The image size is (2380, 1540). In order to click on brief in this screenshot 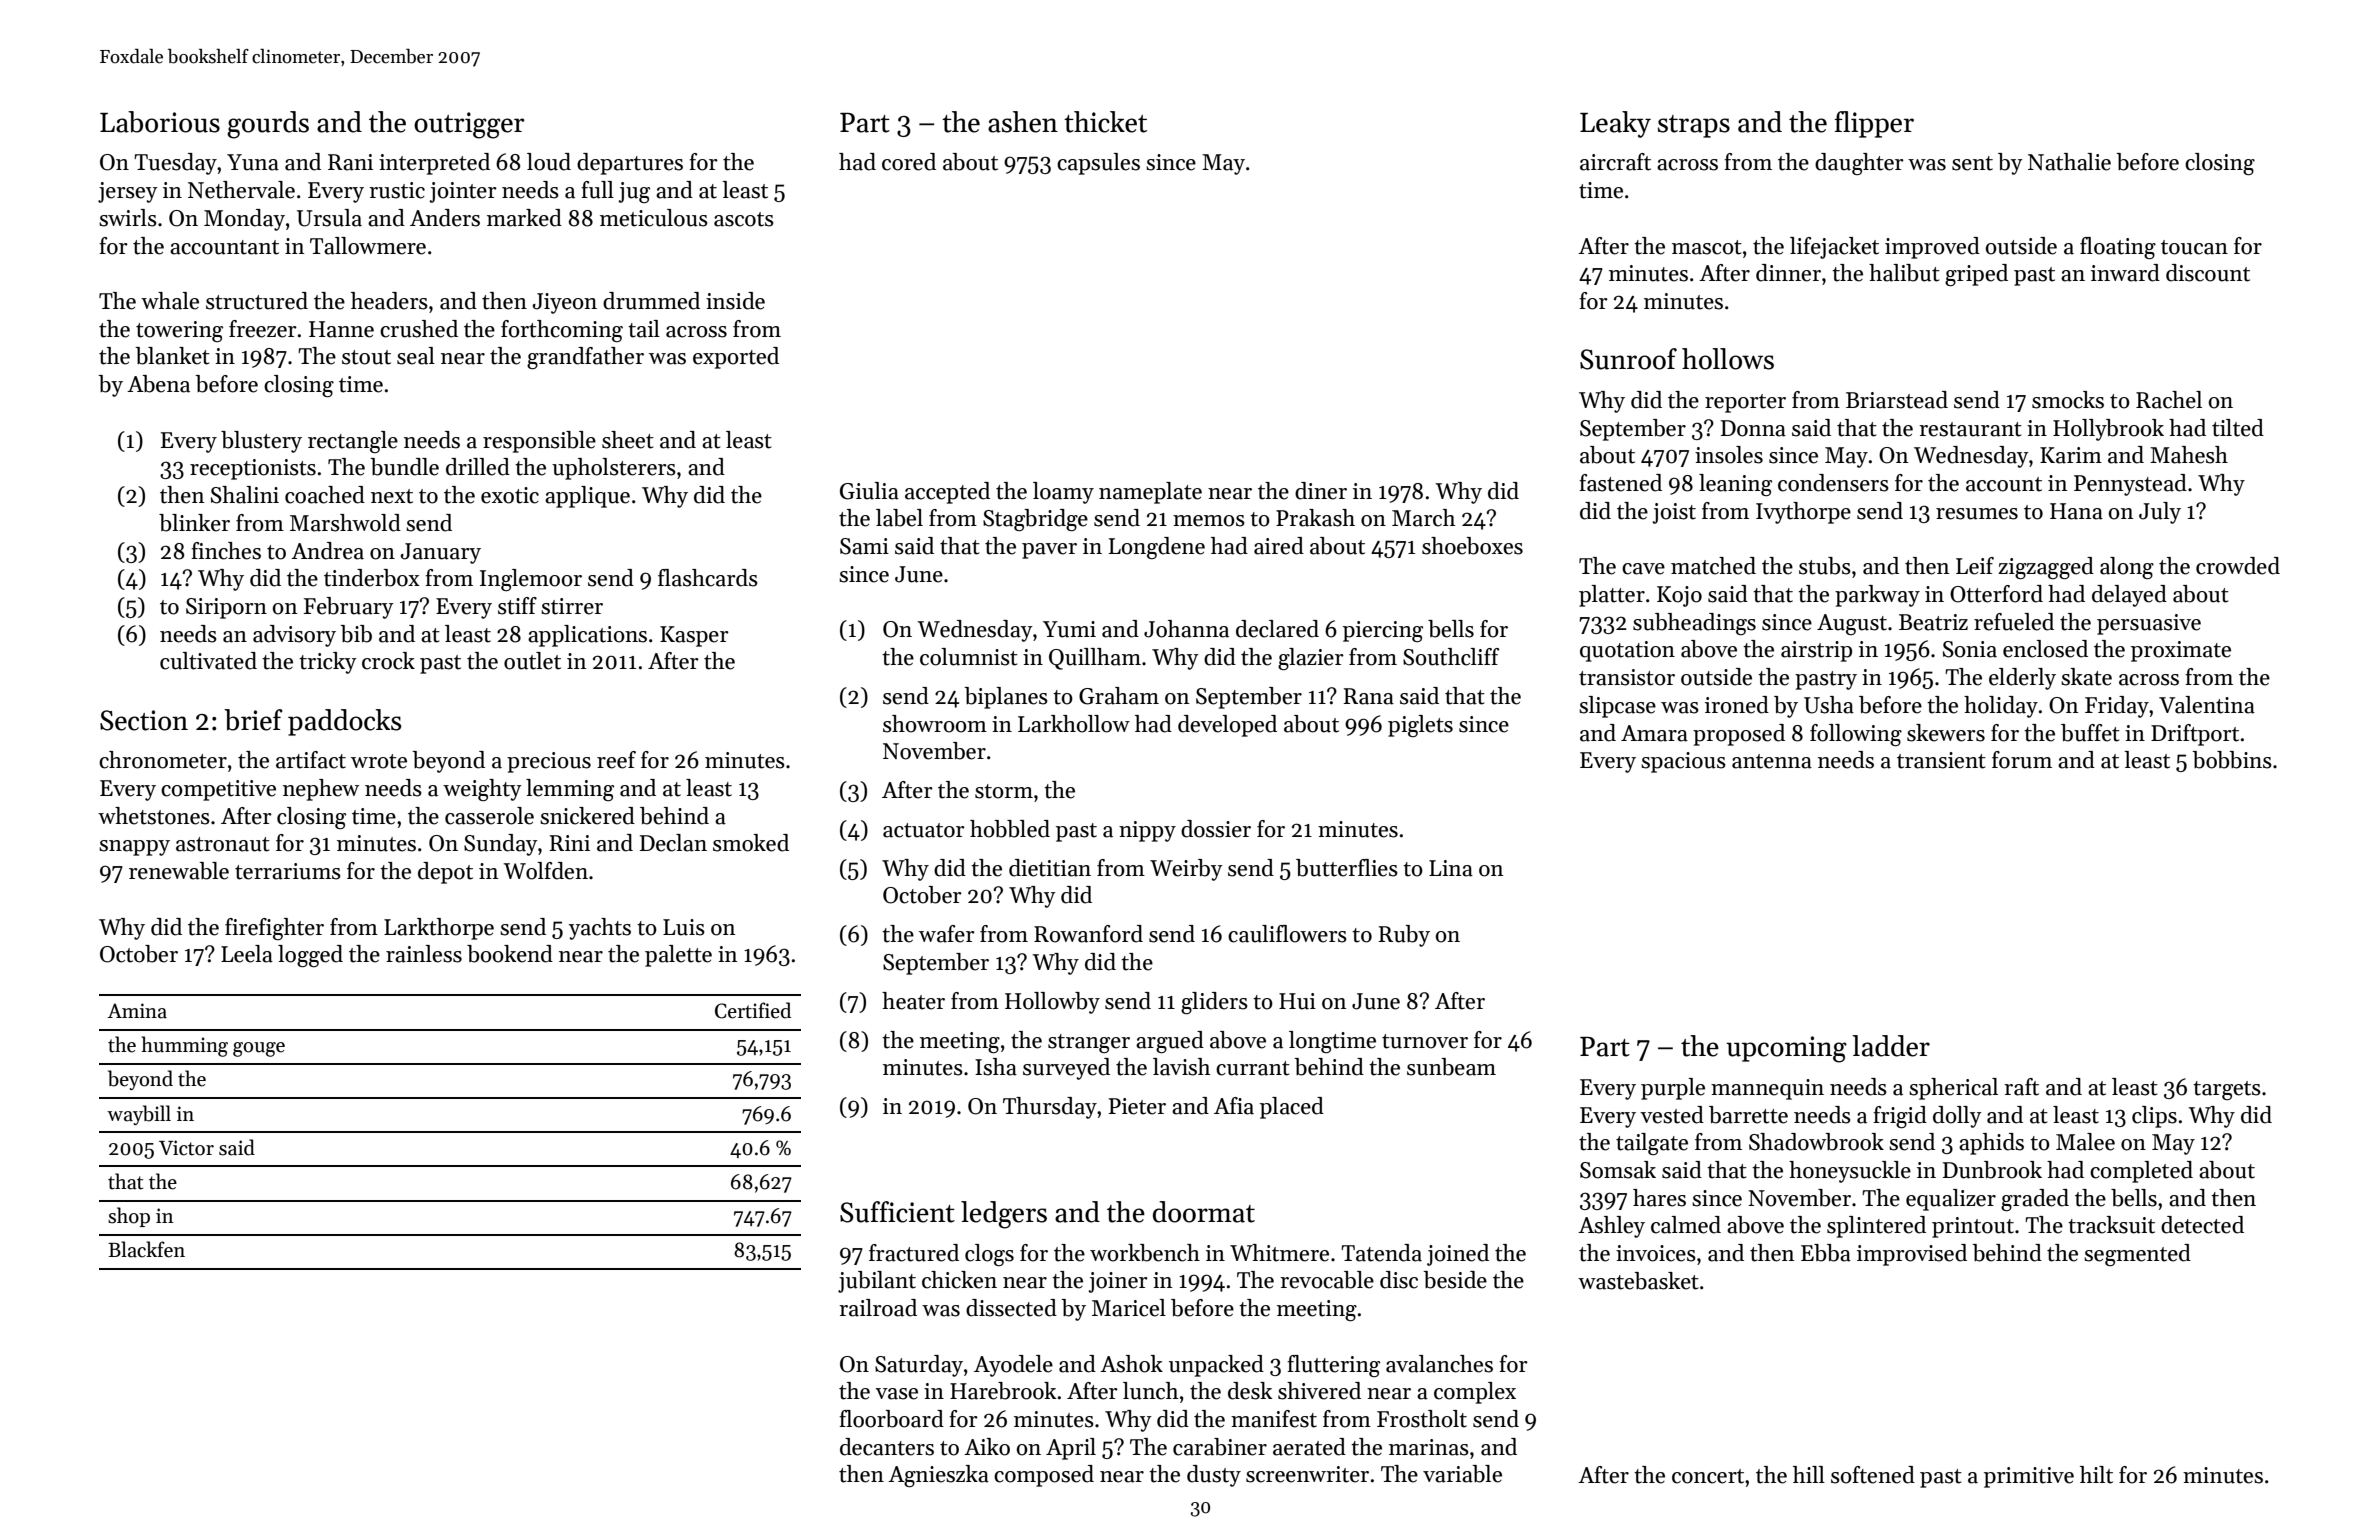, I will do `click(253, 720)`.
